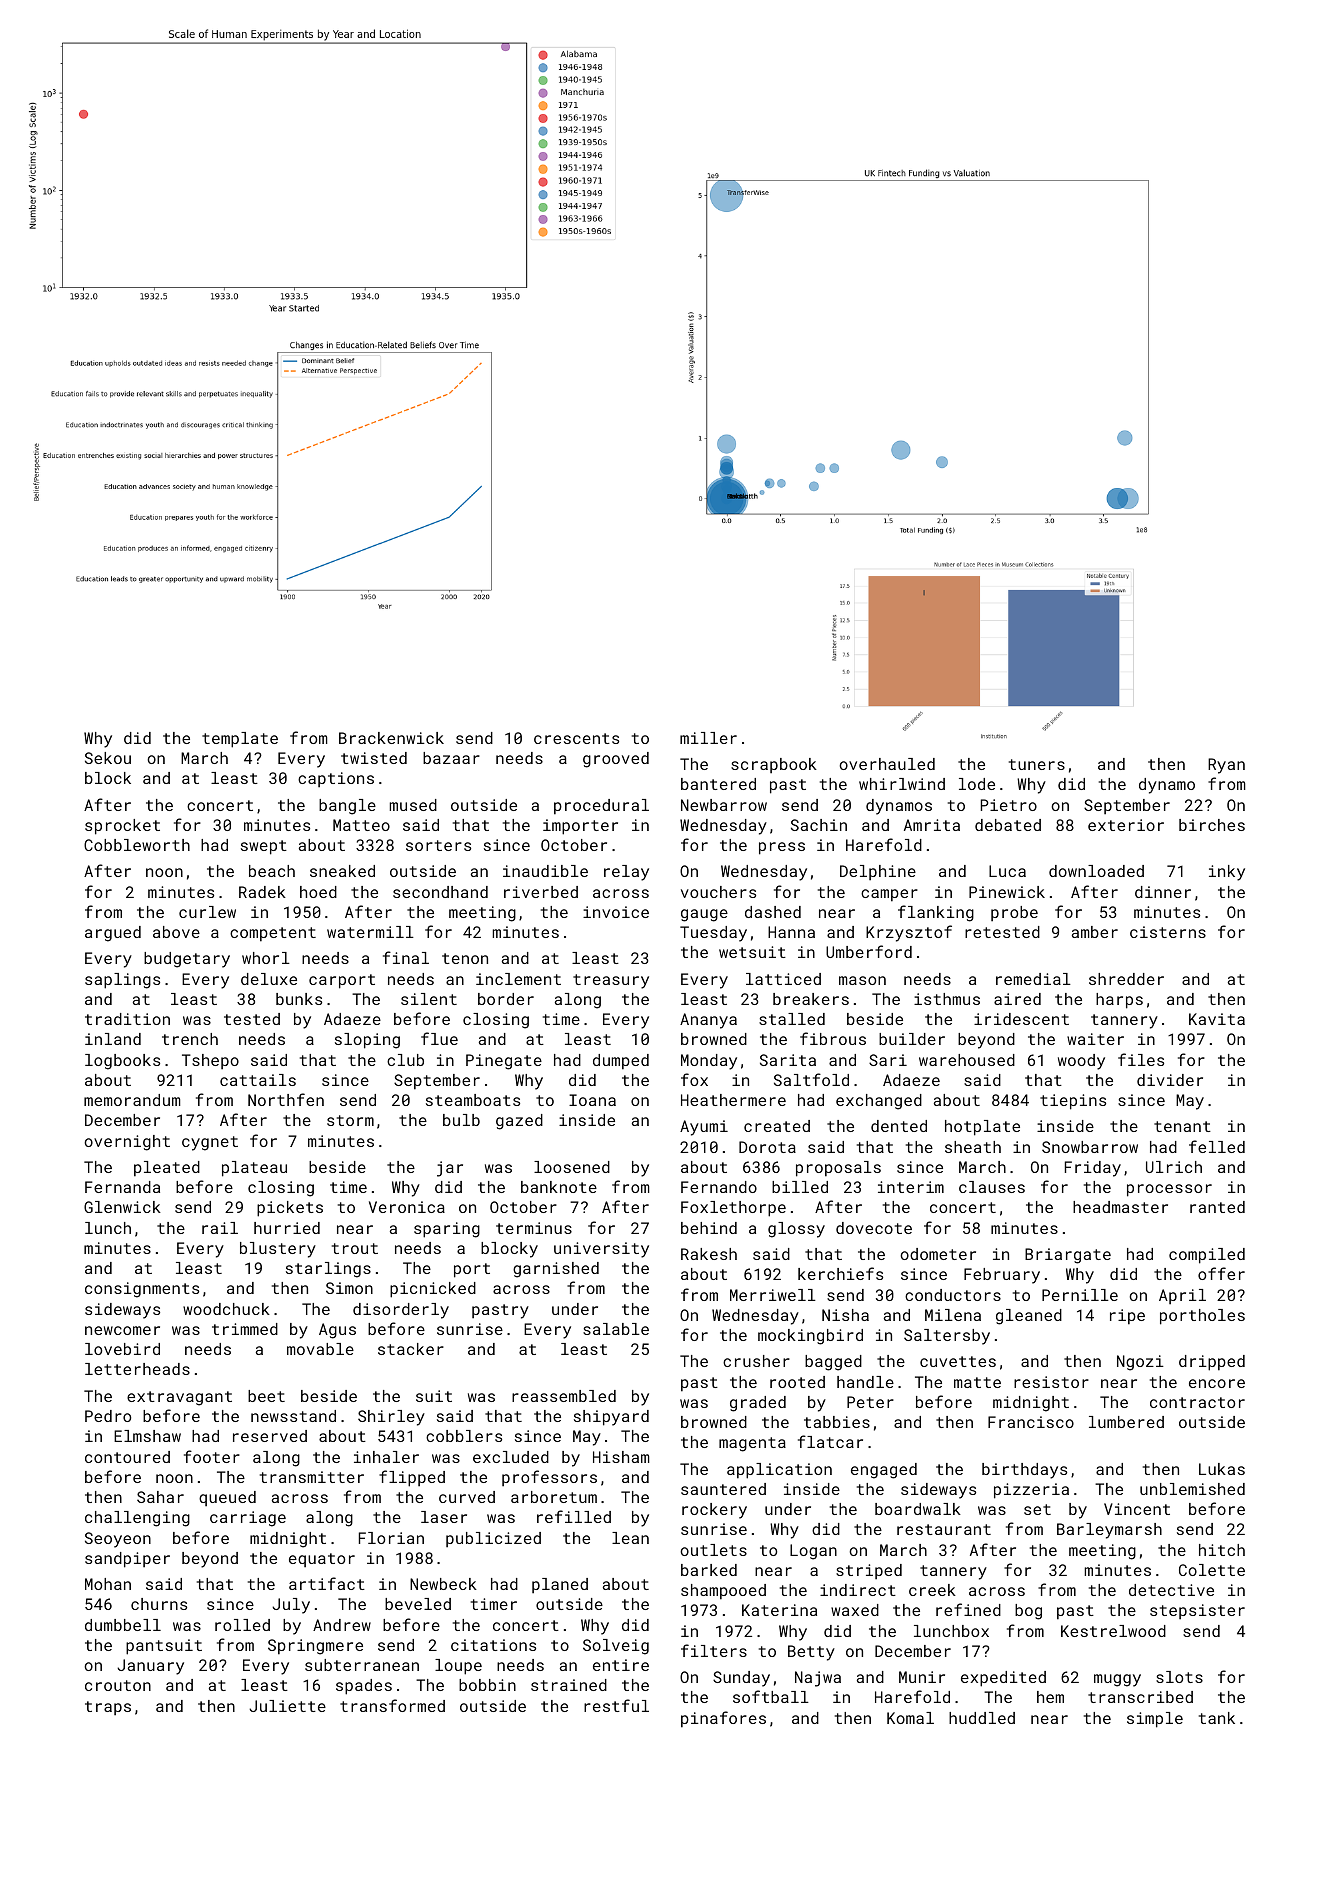  What do you see at coordinates (108, 1708) in the document?
I see `traps` at bounding box center [108, 1708].
